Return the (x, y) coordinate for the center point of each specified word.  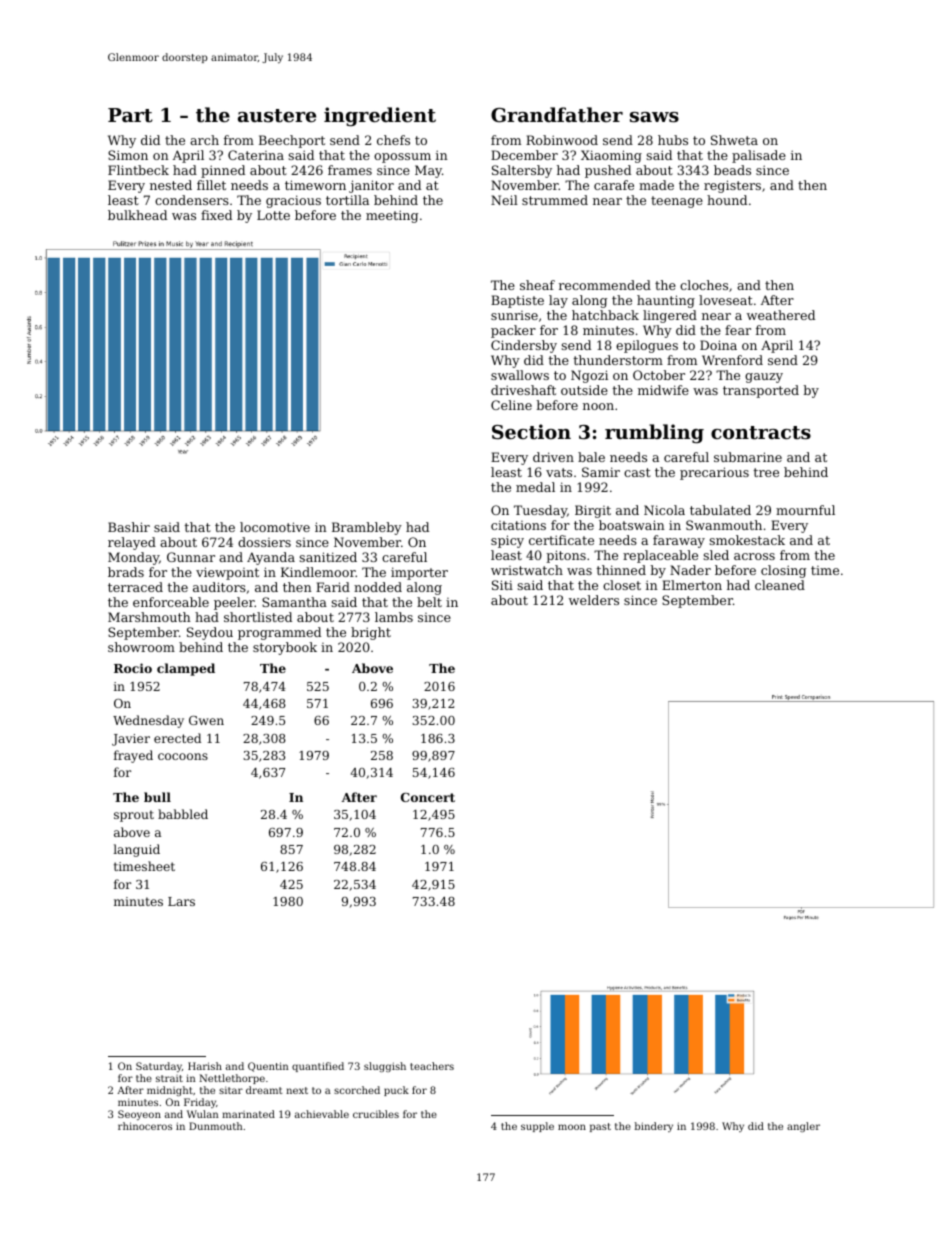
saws (654, 117)
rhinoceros (145, 1126)
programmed (279, 633)
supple (537, 1127)
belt (429, 602)
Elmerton (692, 585)
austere (277, 116)
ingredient (380, 116)
